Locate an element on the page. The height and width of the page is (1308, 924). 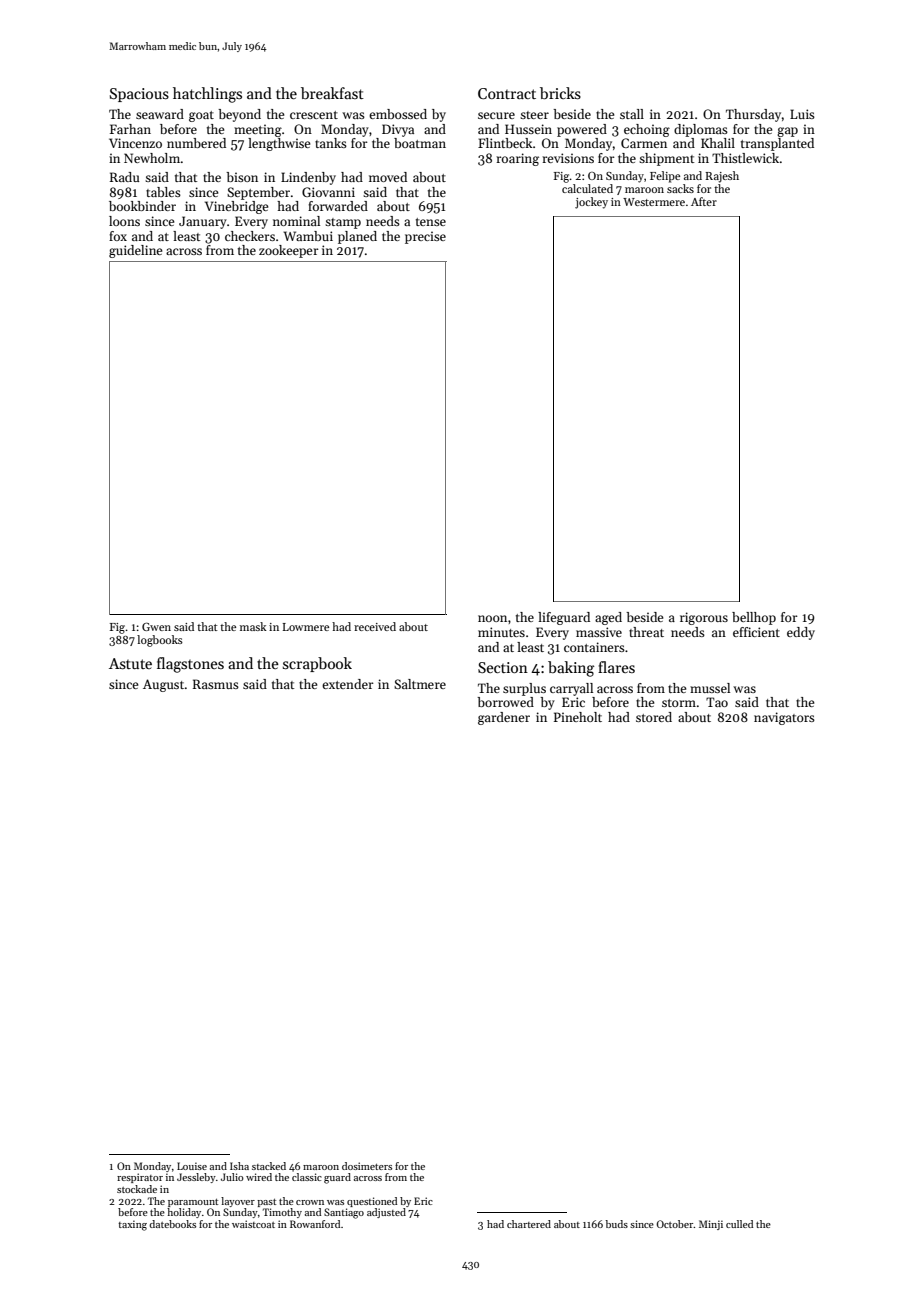
noon is located at coordinates (492, 618).
